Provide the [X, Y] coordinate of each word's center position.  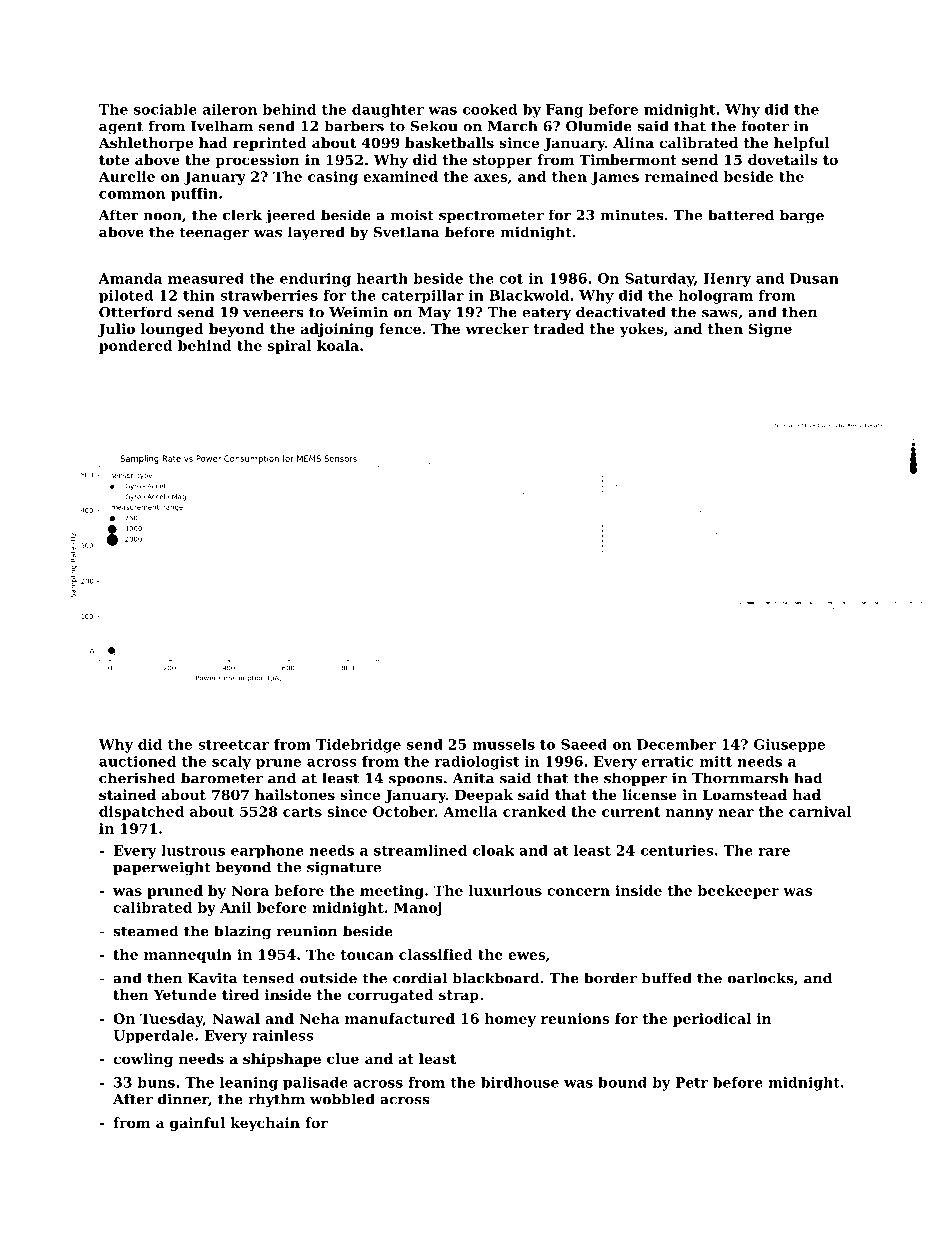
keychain [265, 1124]
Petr [692, 1082]
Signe [770, 330]
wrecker [497, 328]
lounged [172, 330]
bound [622, 1082]
